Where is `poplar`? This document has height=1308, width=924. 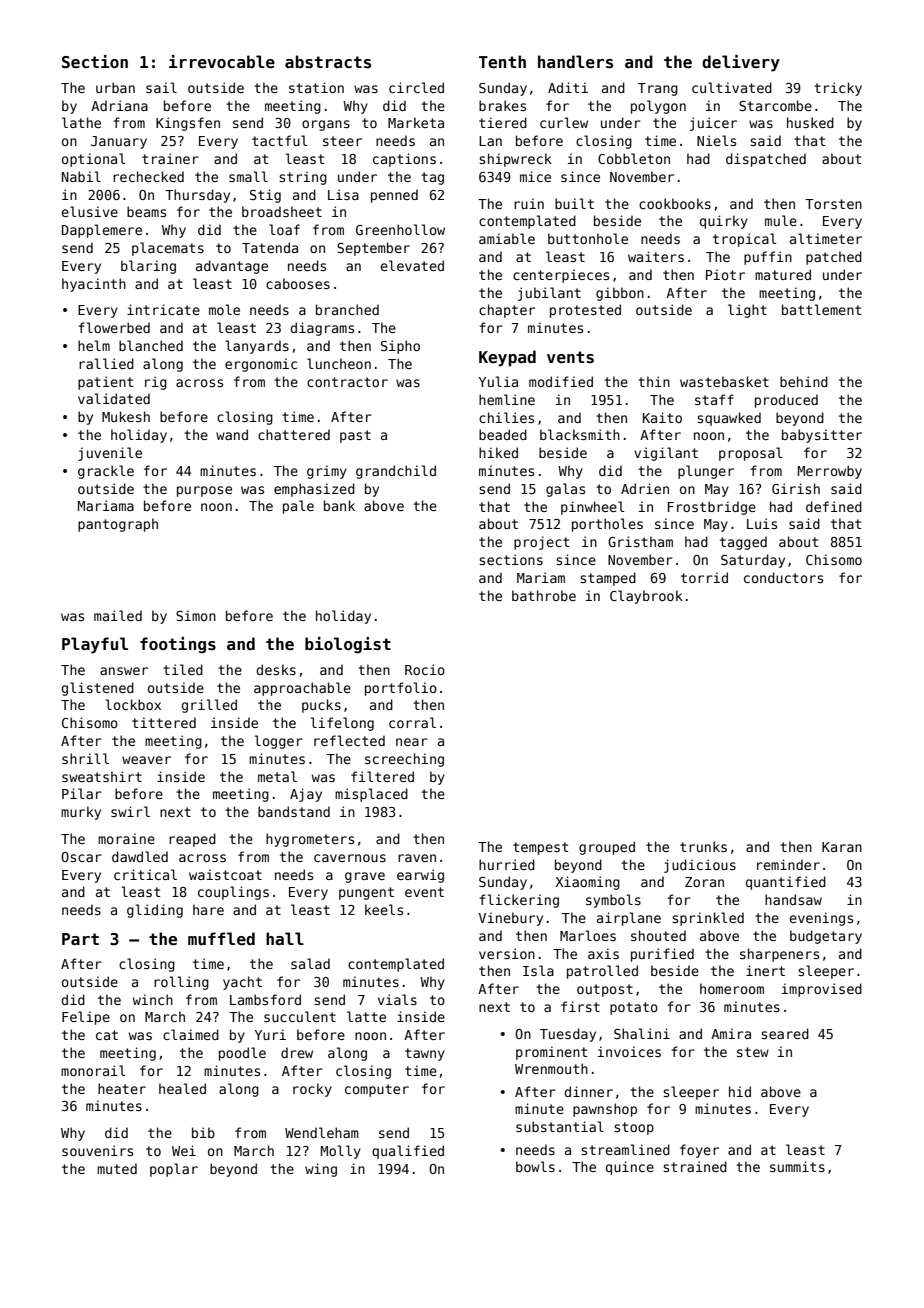 poplar is located at coordinates (174, 1170).
